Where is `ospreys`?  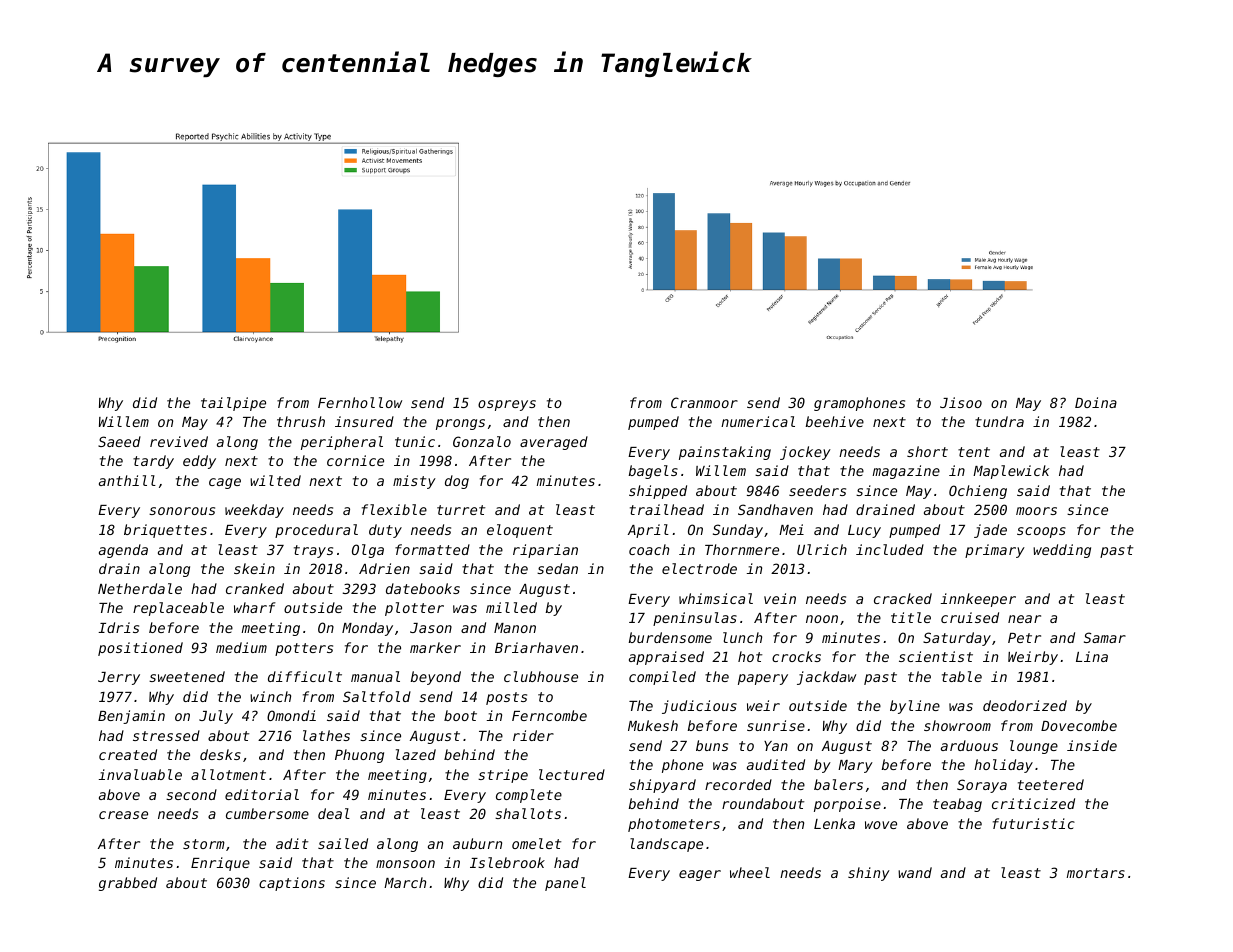 ospreys is located at coordinates (507, 405).
